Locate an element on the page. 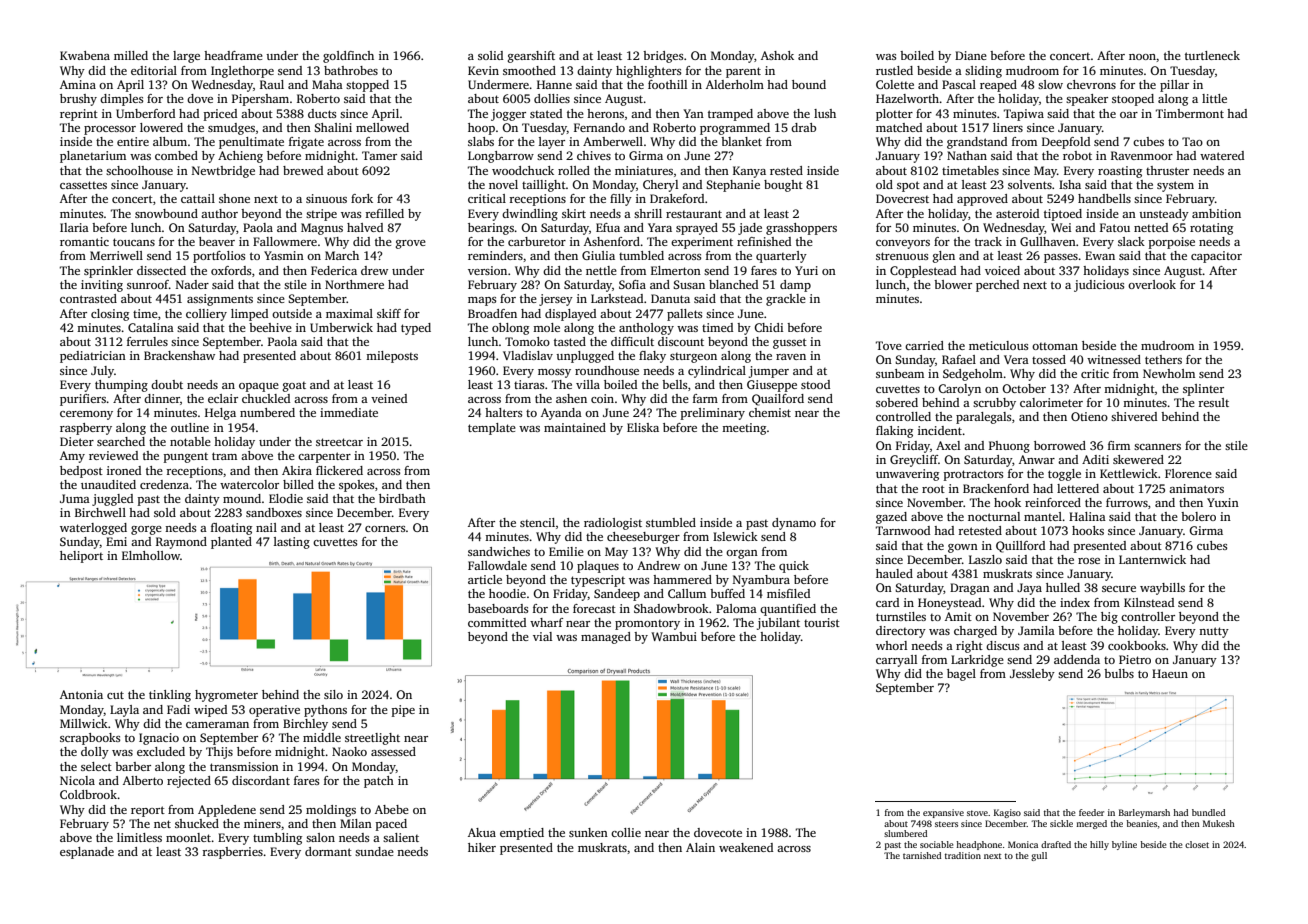 This page has height=924, width=1308. passes is located at coordinates (1061, 258).
